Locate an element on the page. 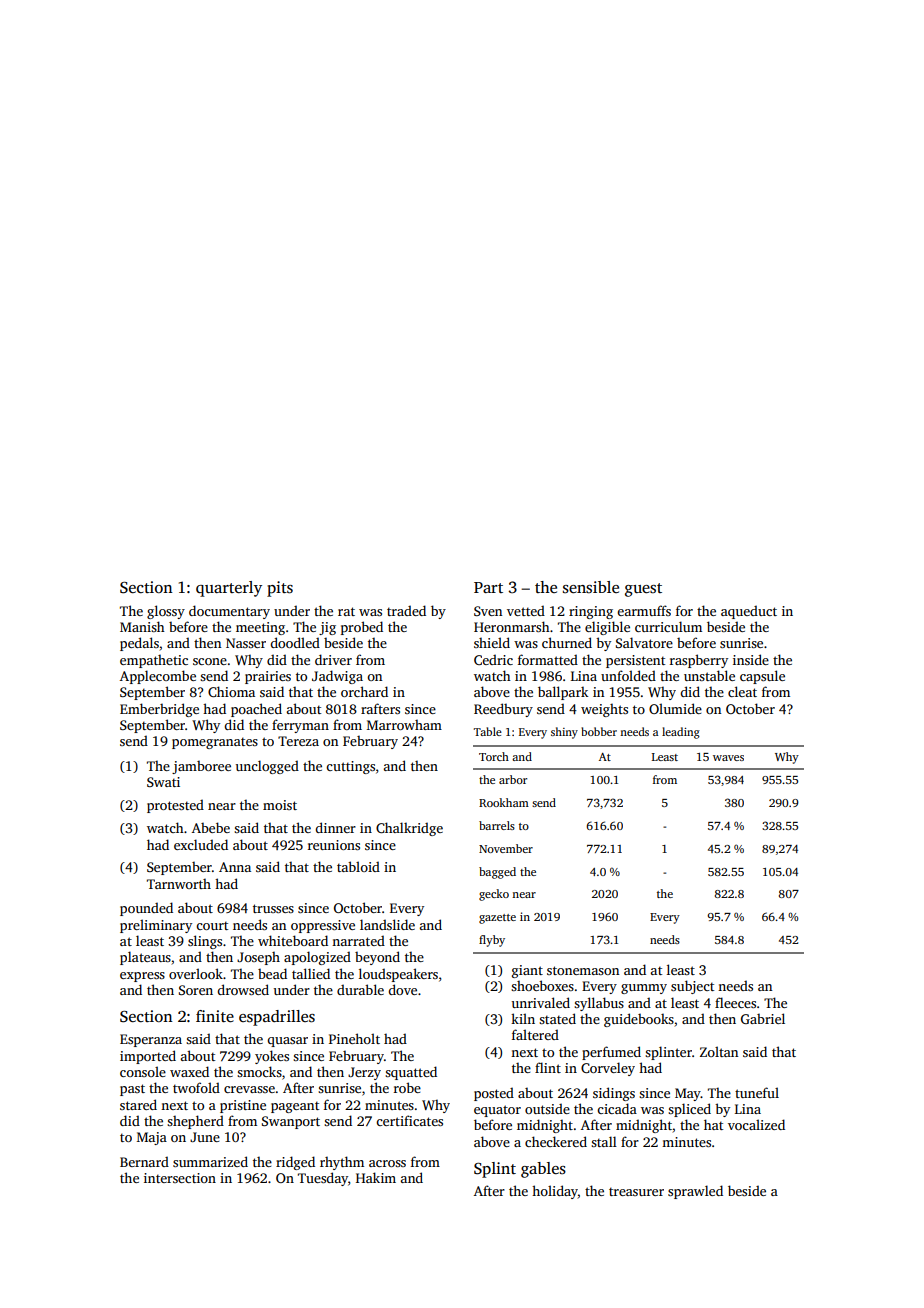 The image size is (924, 1308). tuneful is located at coordinates (757, 1092).
